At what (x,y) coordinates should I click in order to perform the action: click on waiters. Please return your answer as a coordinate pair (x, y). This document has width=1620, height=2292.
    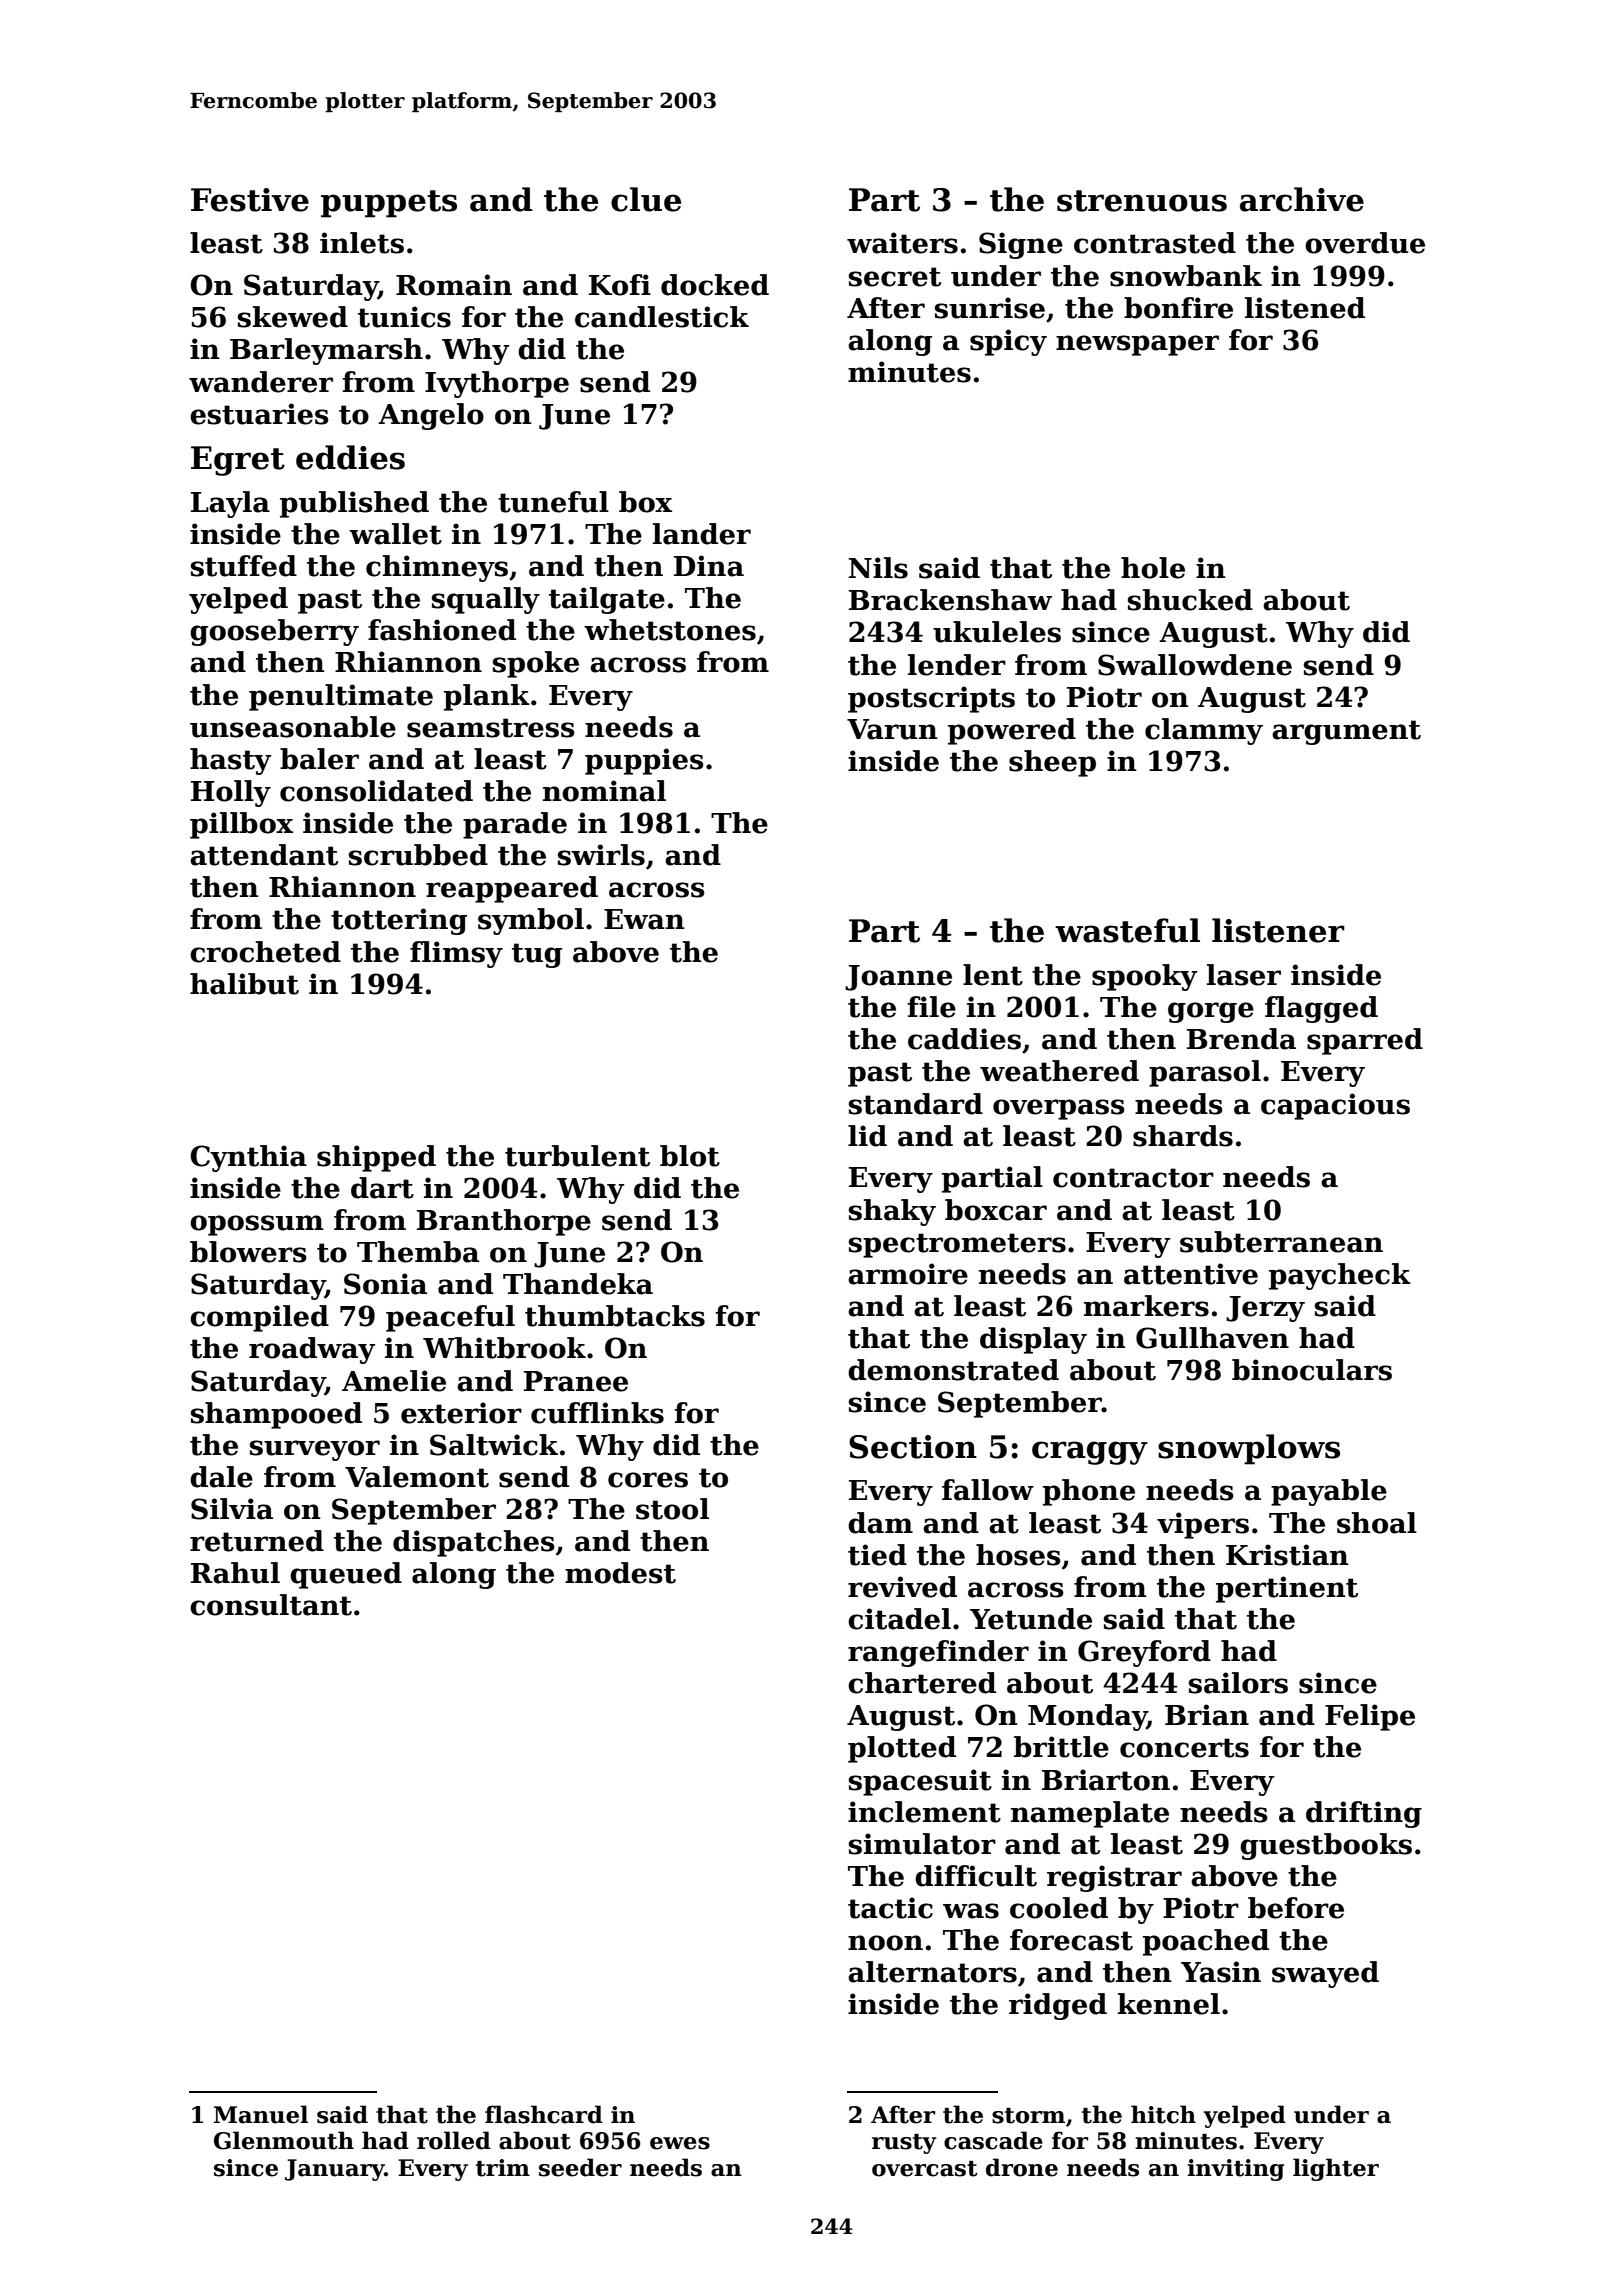
    Looking at the image, I should click on (902, 243).
